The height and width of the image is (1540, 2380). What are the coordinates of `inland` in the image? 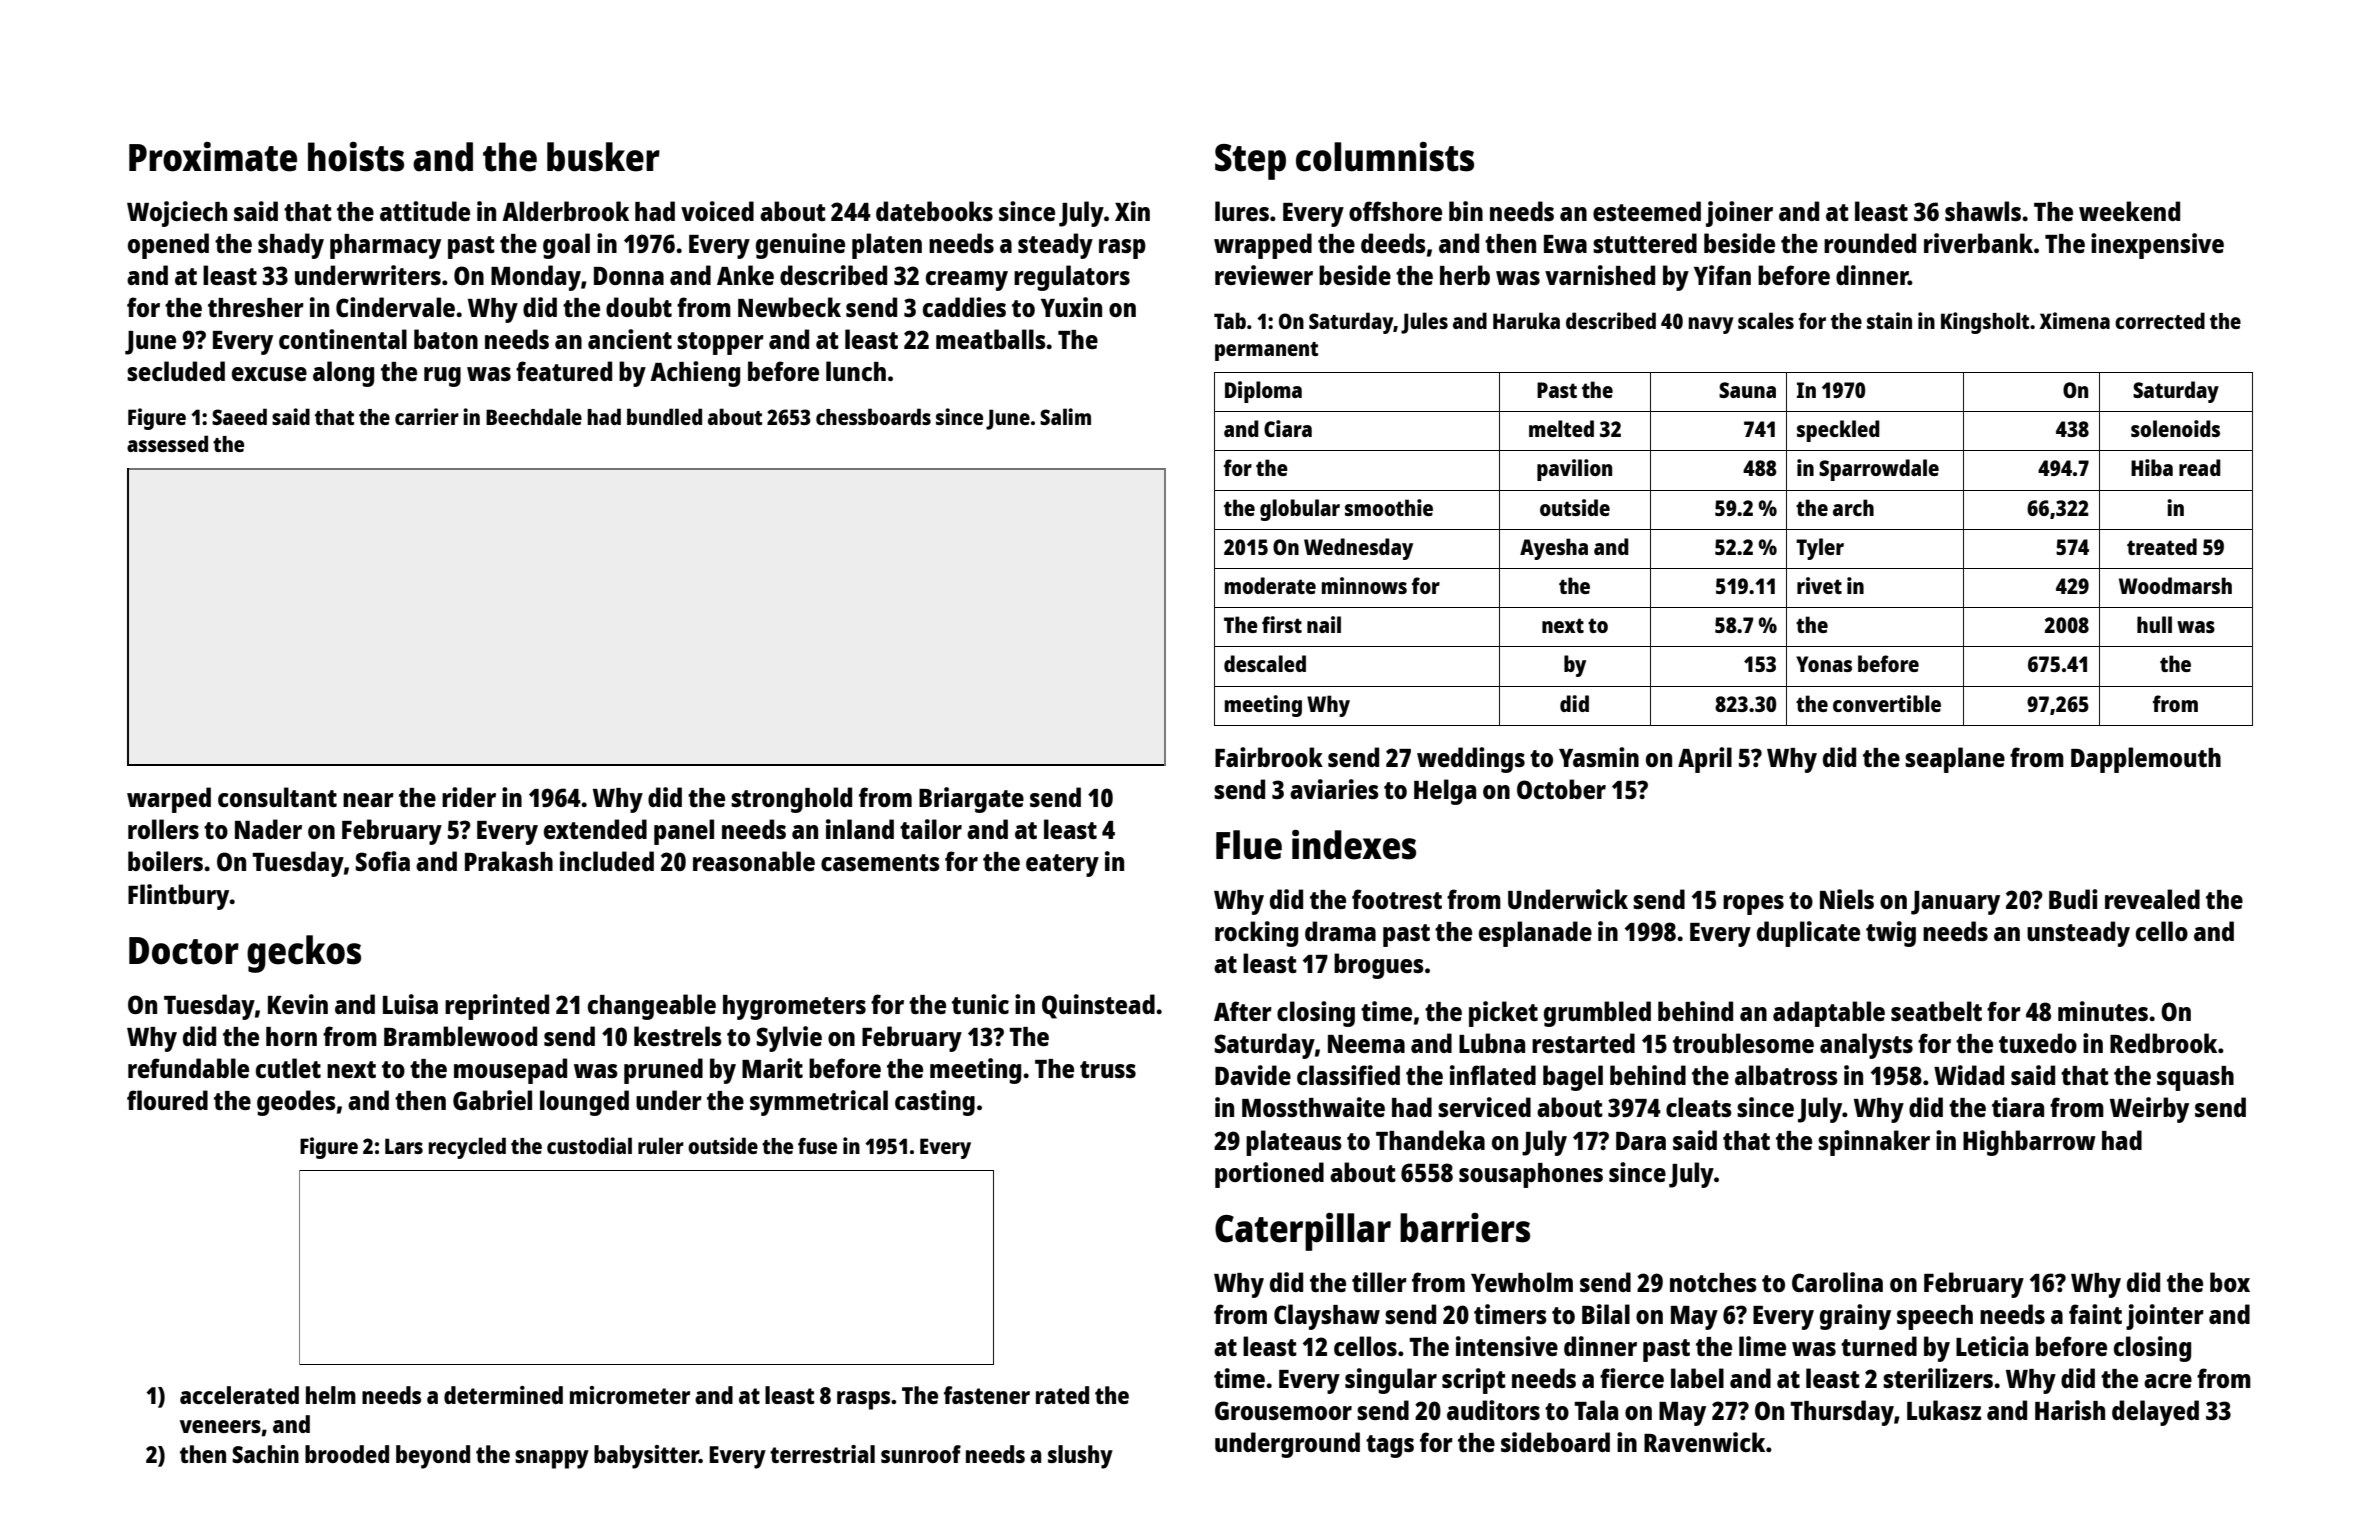 It's located at (860, 829).
